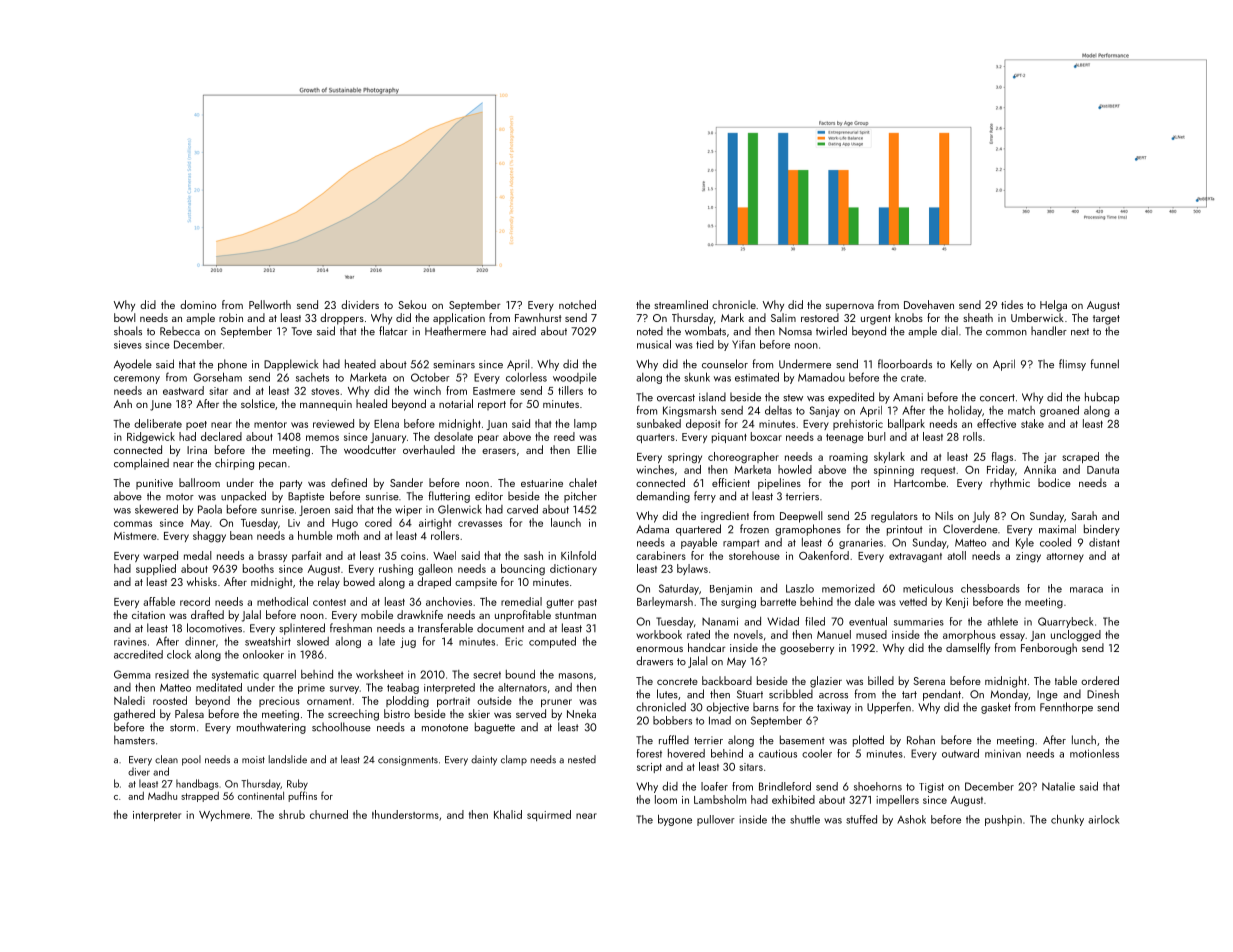  Describe the element at coordinates (224, 815) in the screenshot. I see `Wychmere` at that location.
